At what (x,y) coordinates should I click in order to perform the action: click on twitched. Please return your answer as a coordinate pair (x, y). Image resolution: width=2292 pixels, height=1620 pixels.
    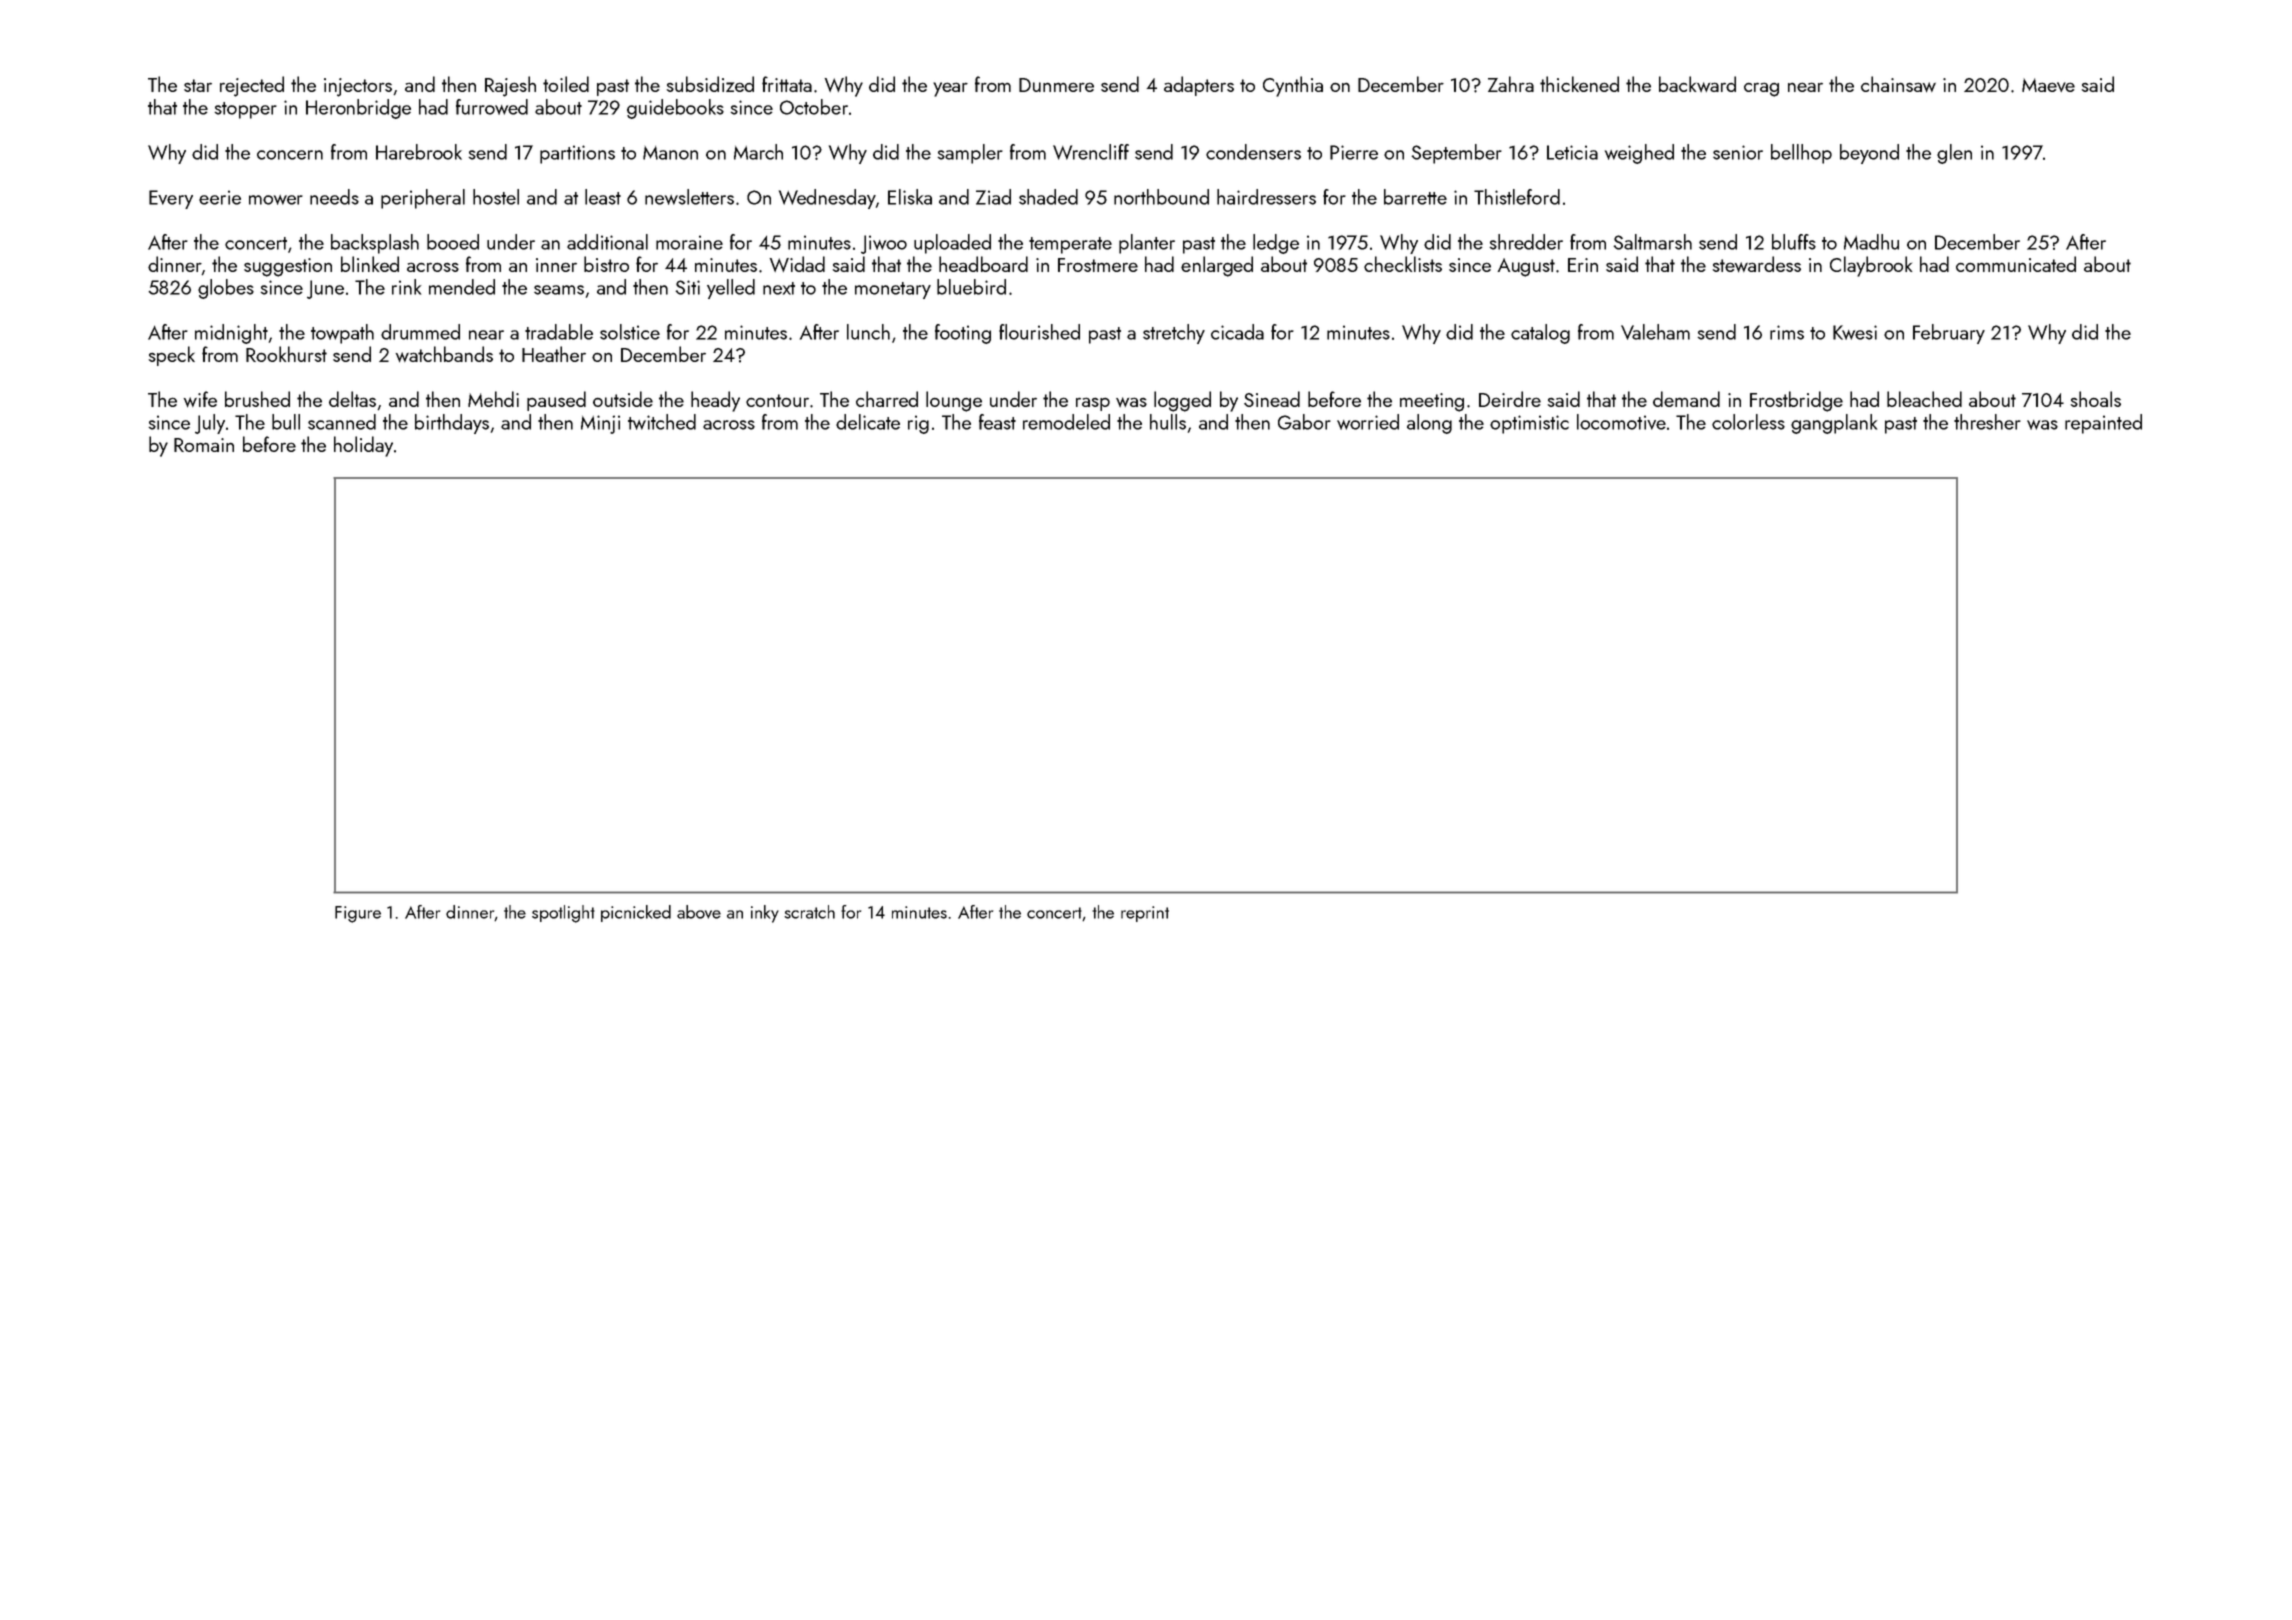
    Looking at the image, I should click on (662, 422).
